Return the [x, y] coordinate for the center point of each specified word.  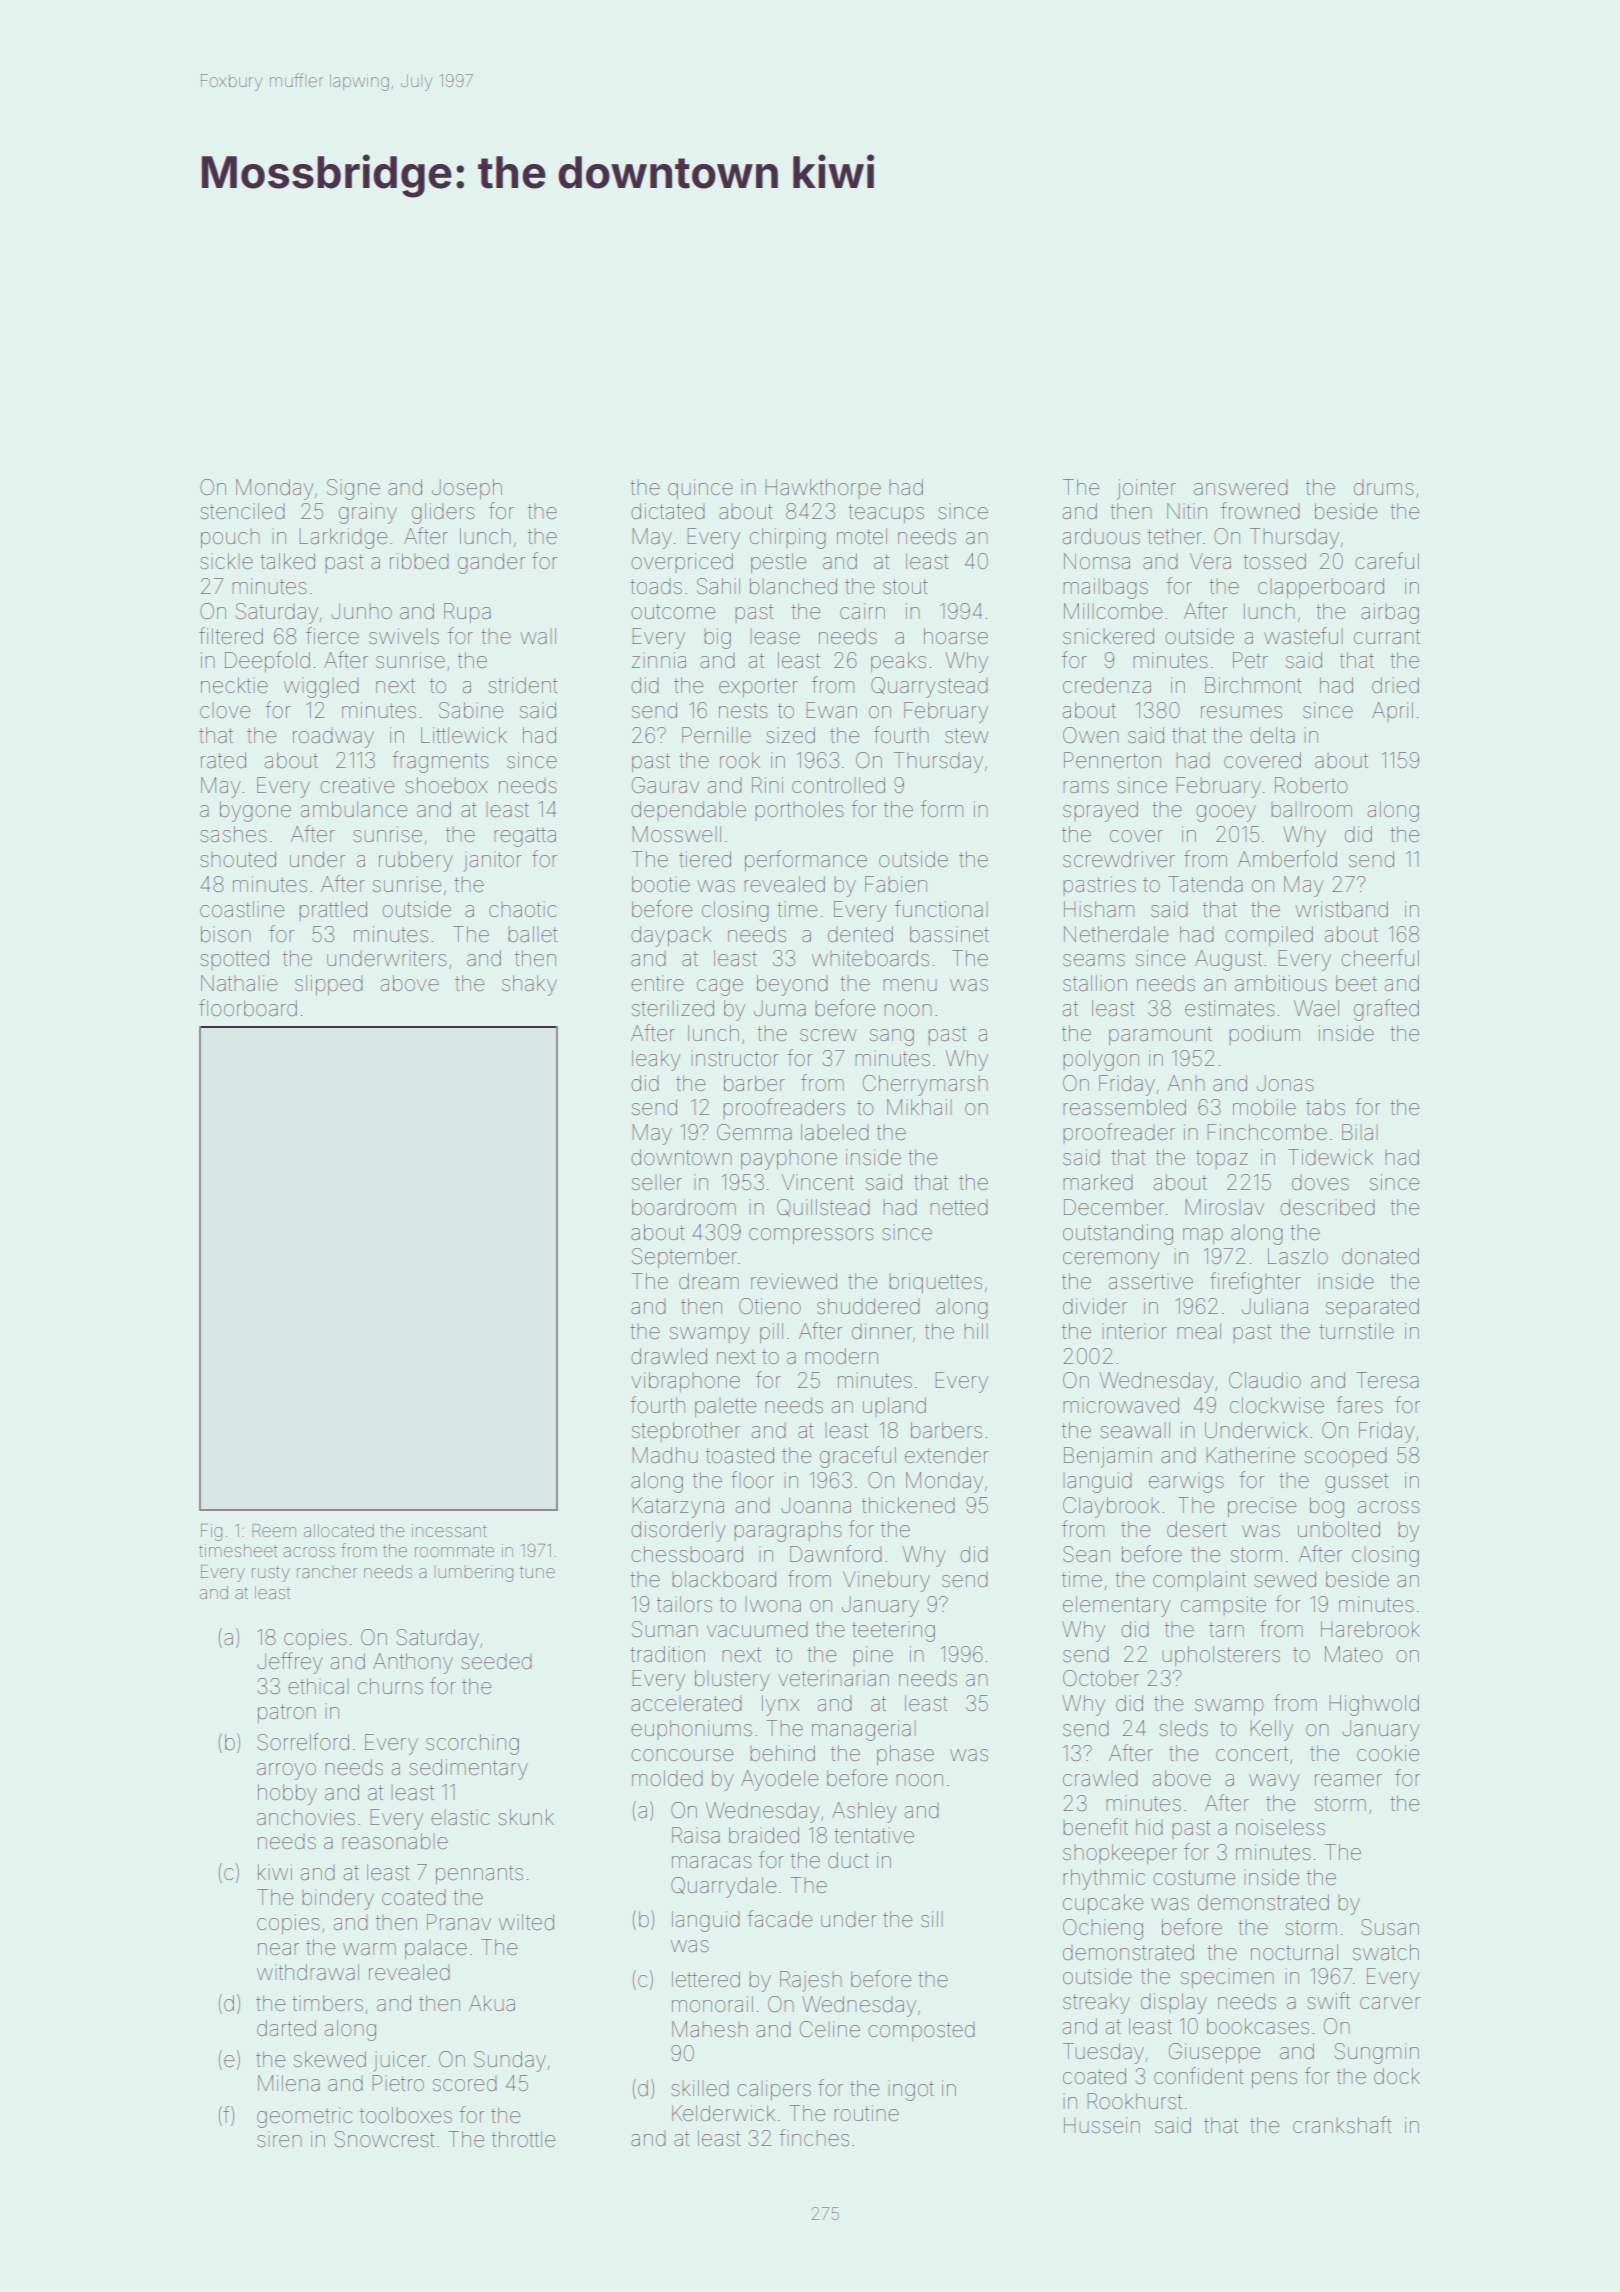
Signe [353, 489]
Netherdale [1116, 934]
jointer [1146, 489]
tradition [667, 1654]
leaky [656, 1060]
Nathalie [239, 983]
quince [700, 489]
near [278, 1949]
